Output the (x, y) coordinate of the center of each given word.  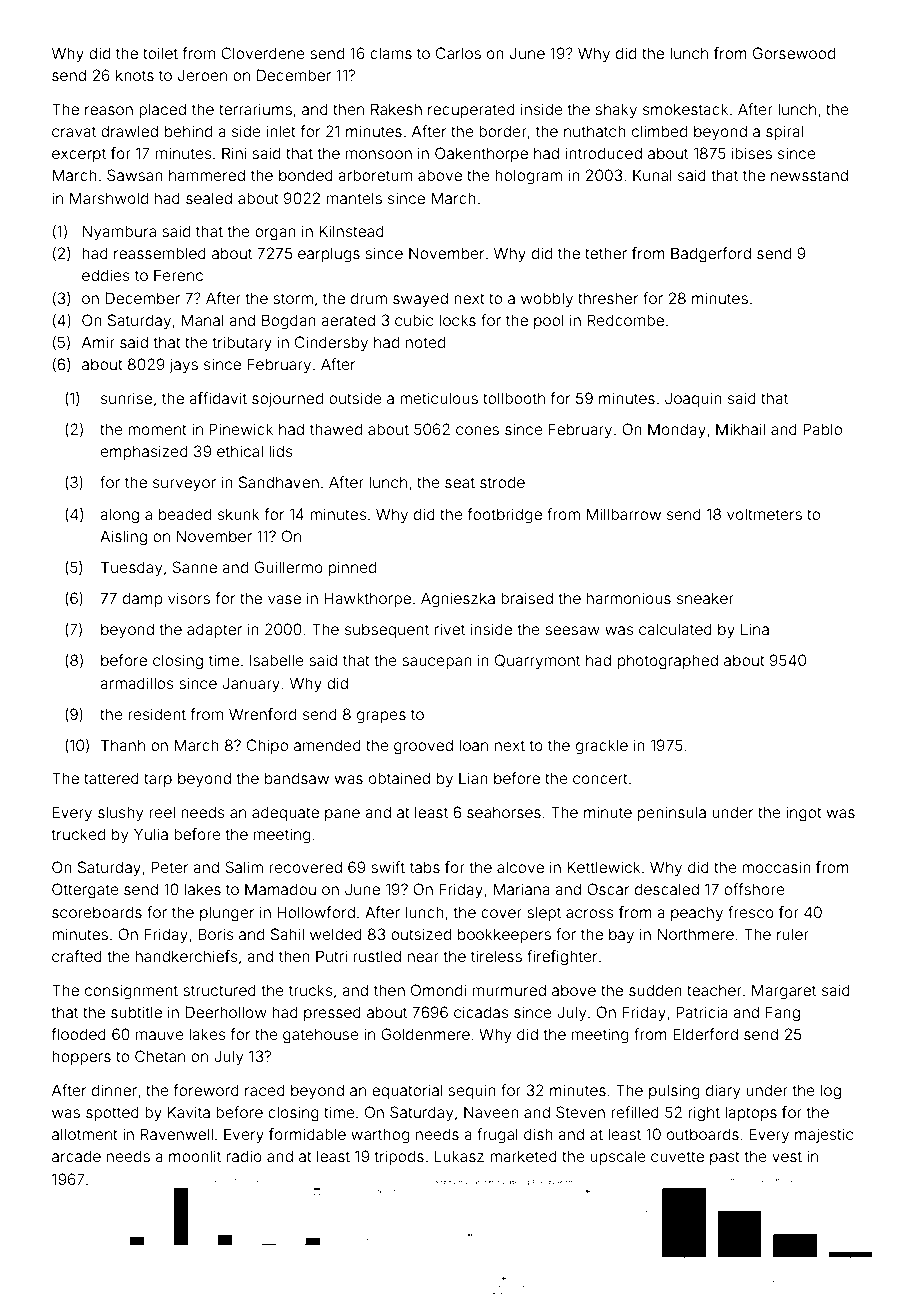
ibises (752, 153)
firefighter (562, 958)
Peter (169, 867)
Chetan (160, 1056)
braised (527, 598)
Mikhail (740, 429)
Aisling (123, 538)
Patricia (702, 1012)
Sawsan (135, 175)
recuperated (471, 110)
